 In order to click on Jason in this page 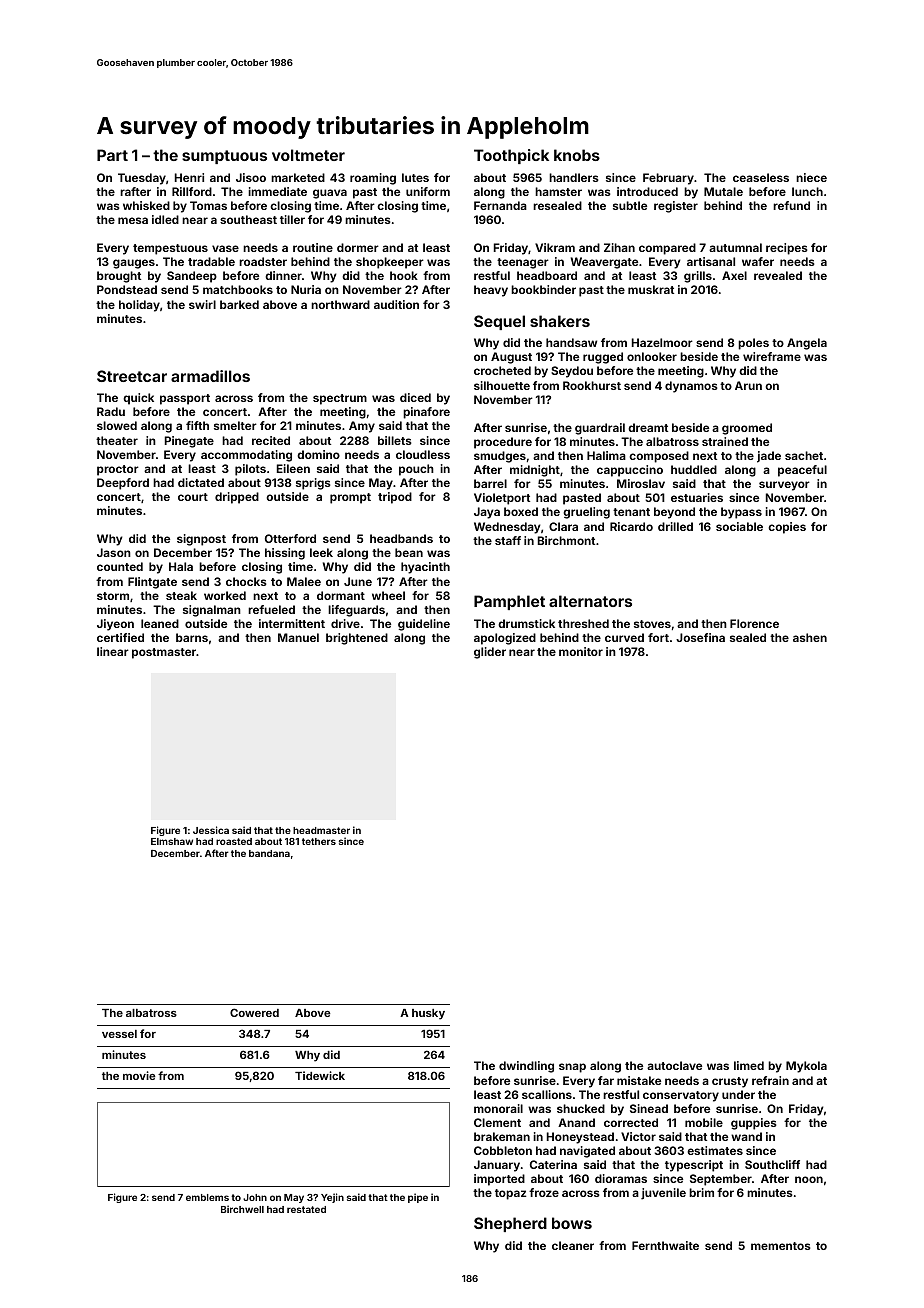, I will do `click(114, 552)`.
